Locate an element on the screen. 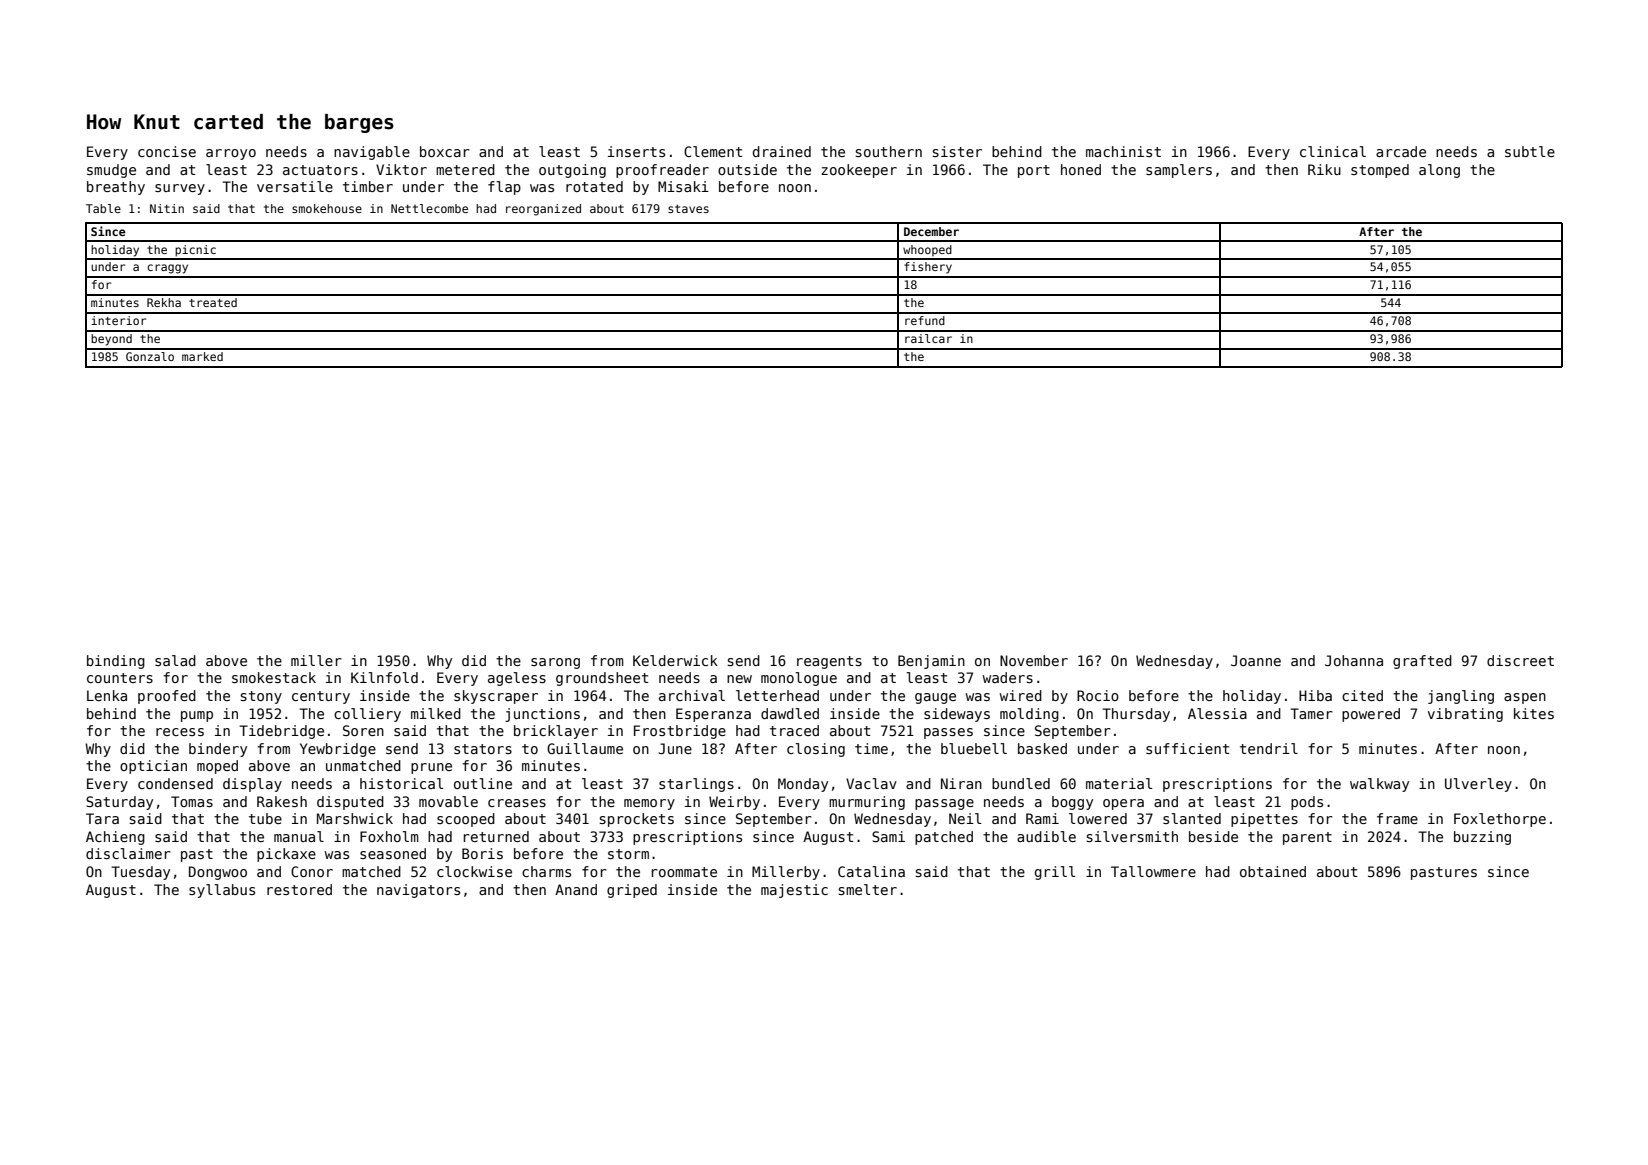  Kelderwick is located at coordinates (675, 660).
